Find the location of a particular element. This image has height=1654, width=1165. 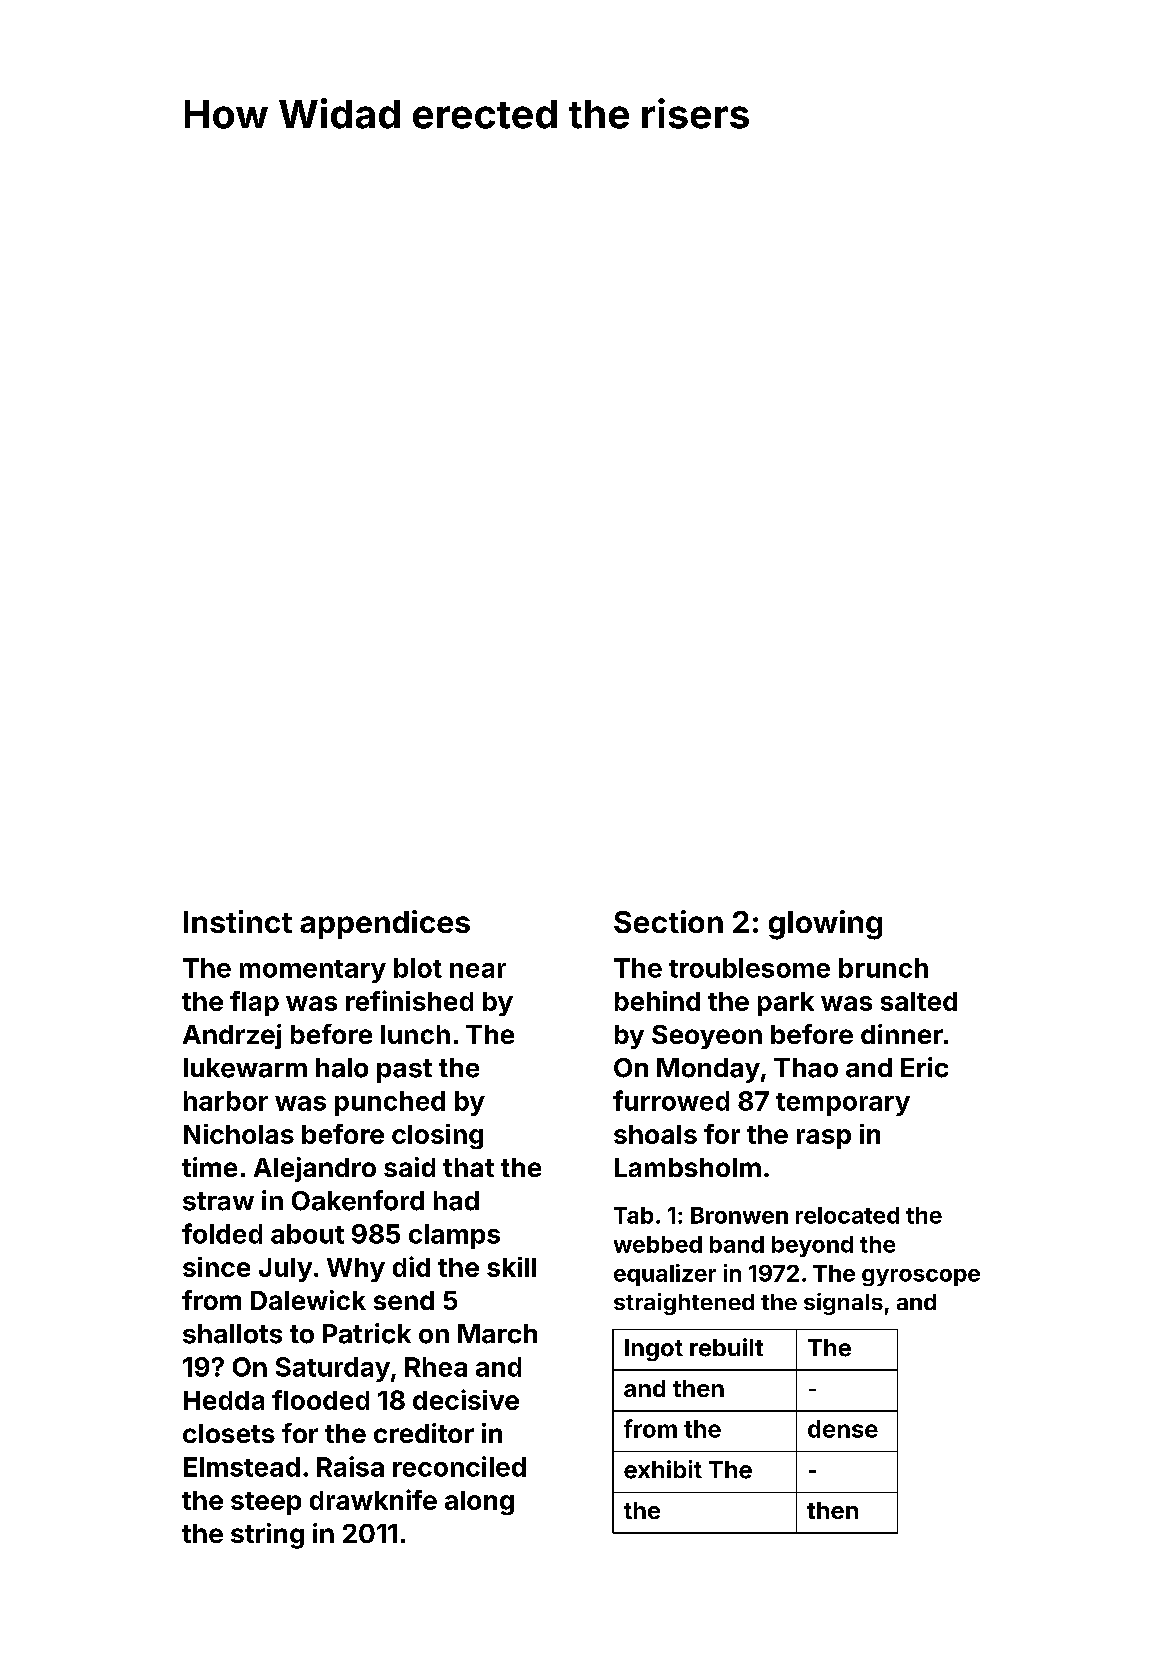

exhibit is located at coordinates (663, 1469).
